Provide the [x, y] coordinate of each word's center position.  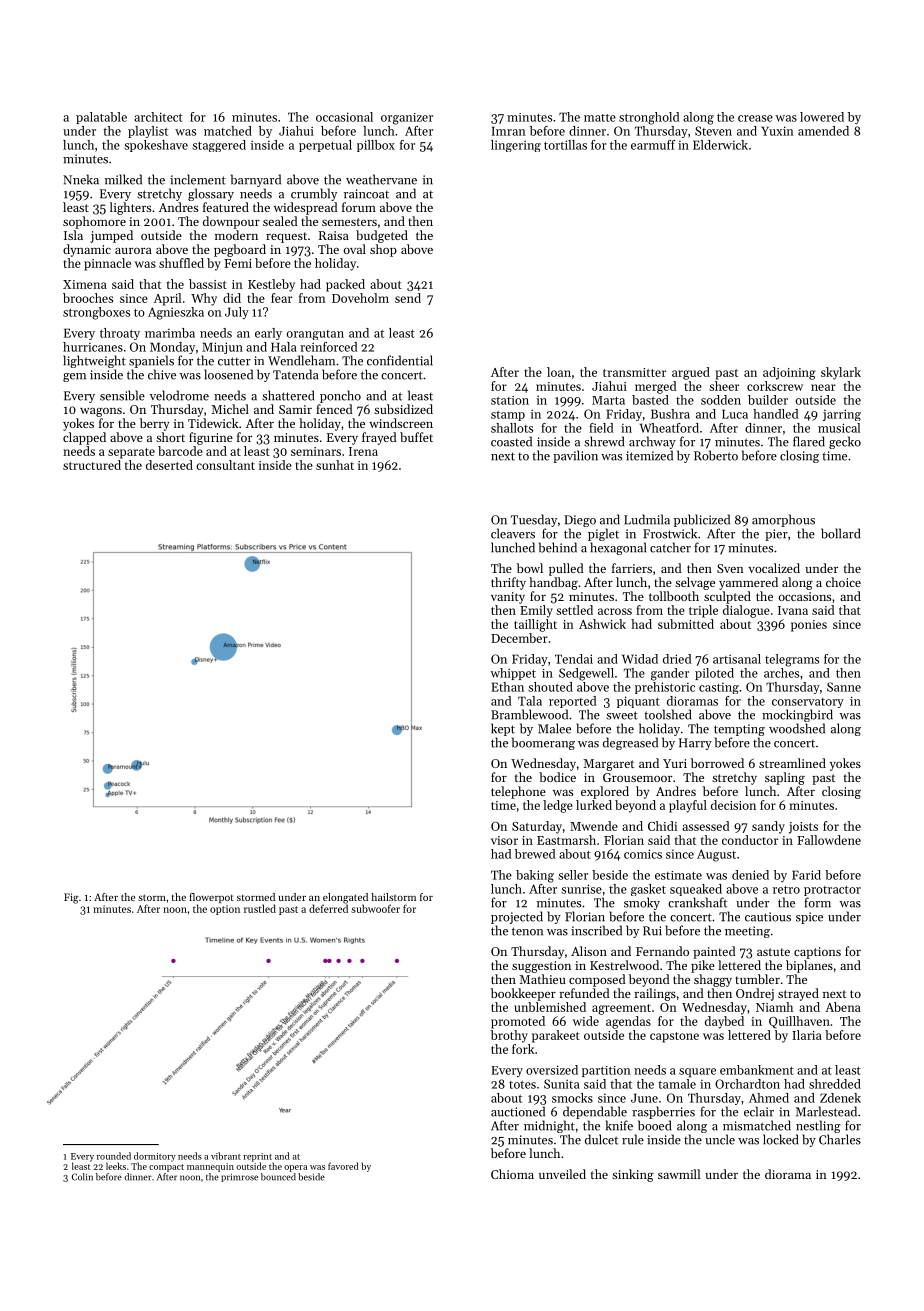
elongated [345, 898]
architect [158, 117]
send [408, 298]
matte [600, 118]
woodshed [797, 728]
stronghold [649, 118]
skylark [841, 373]
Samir [295, 409]
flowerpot [211, 898]
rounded [114, 1156]
